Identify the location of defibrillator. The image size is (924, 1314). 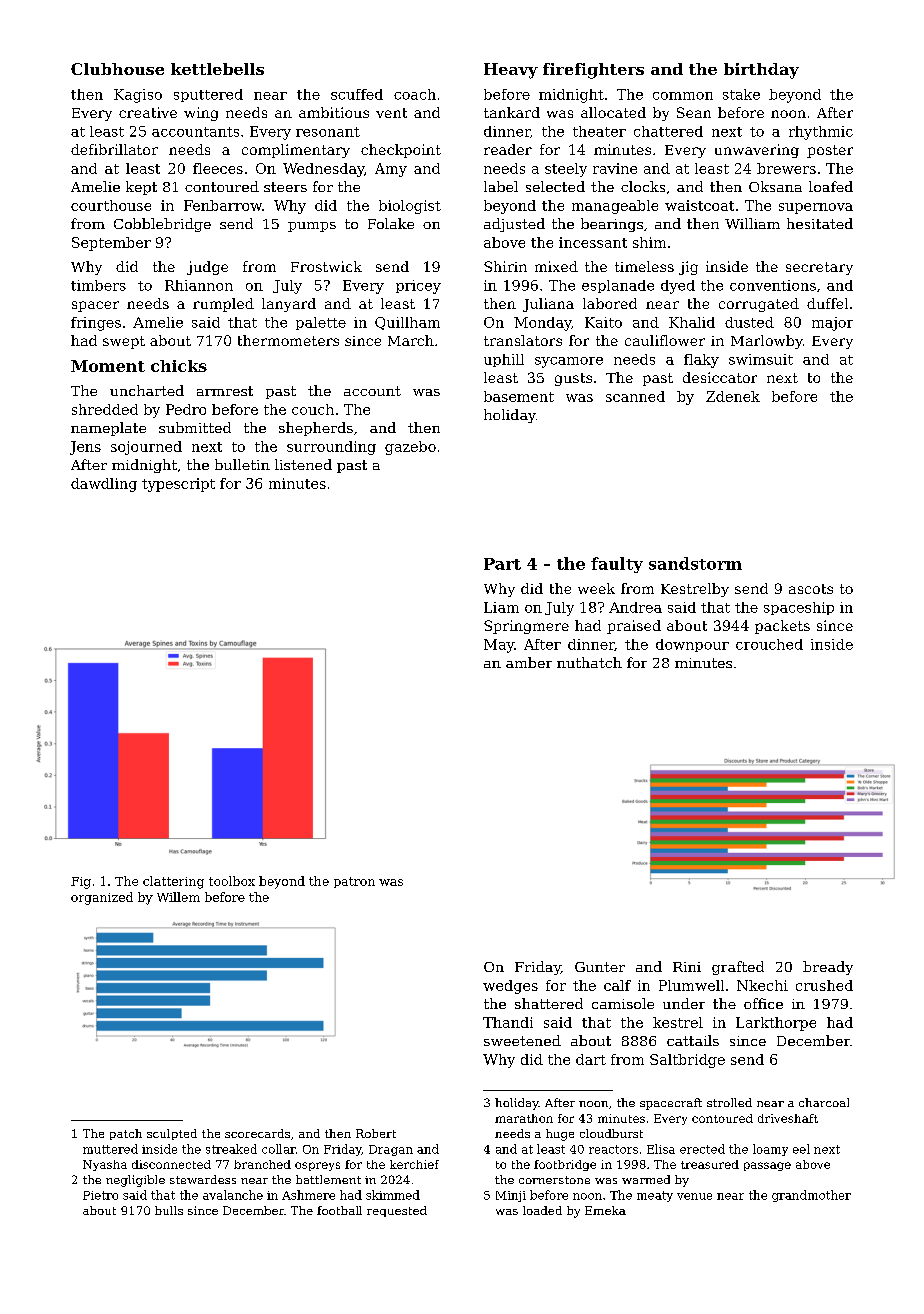
(114, 149).
